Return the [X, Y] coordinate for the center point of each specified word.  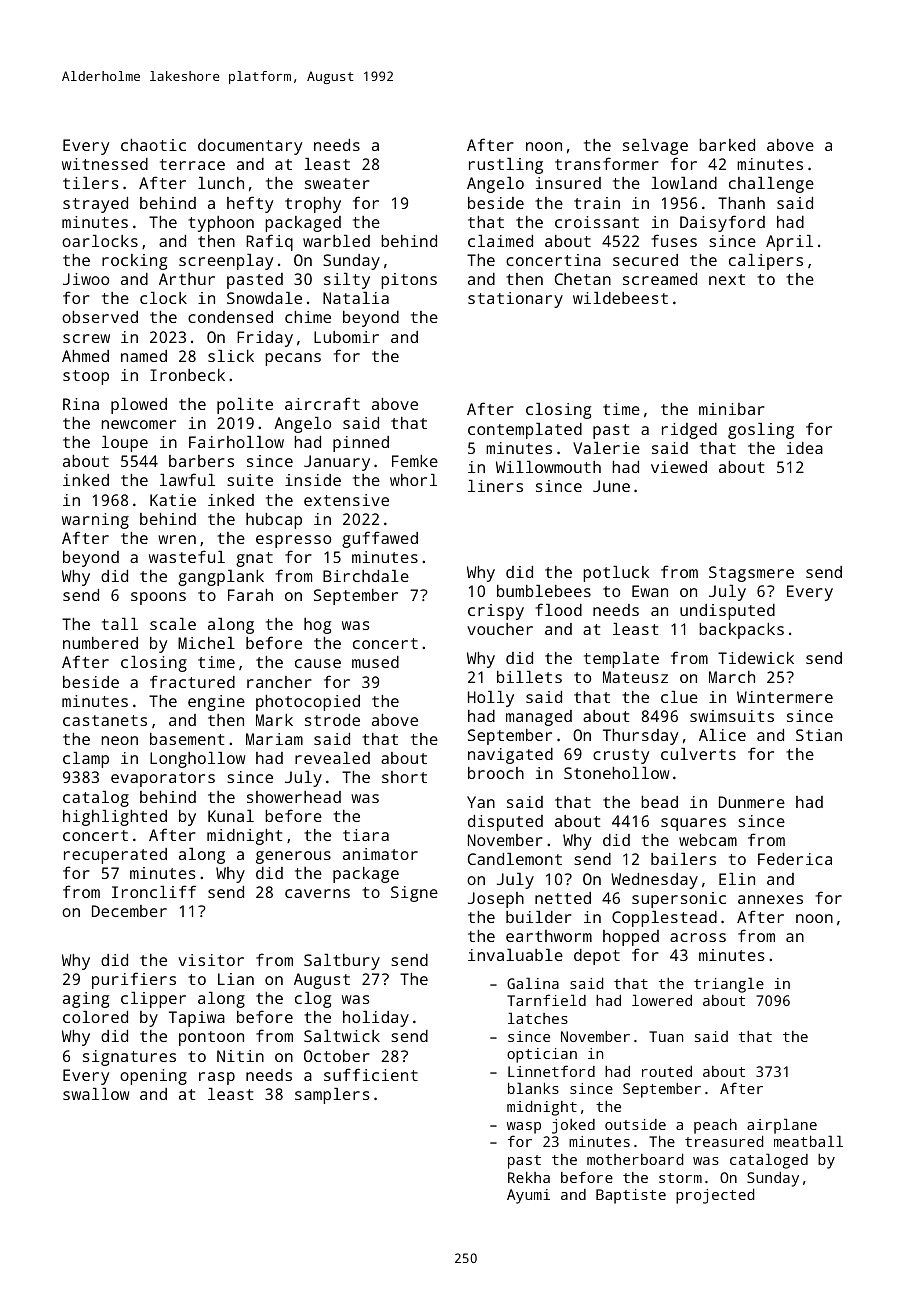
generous [293, 857]
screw [86, 338]
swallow [96, 1094]
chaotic [153, 145]
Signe [414, 894]
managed [539, 718]
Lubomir [346, 337]
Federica [795, 859]
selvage [655, 147]
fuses [674, 240]
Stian [819, 735]
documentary [250, 147]
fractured [192, 681]
